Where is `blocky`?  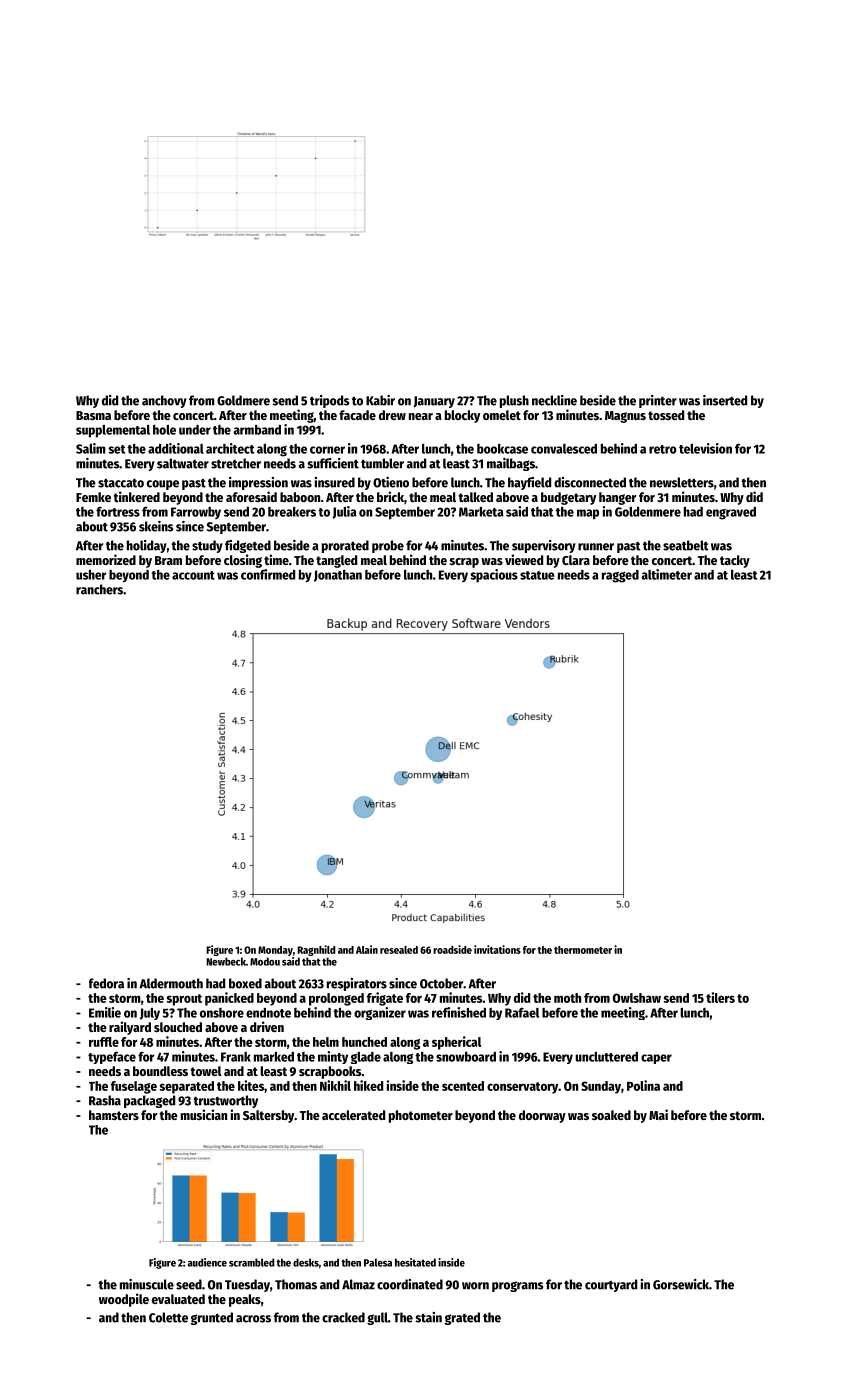
blocky is located at coordinates (462, 416).
